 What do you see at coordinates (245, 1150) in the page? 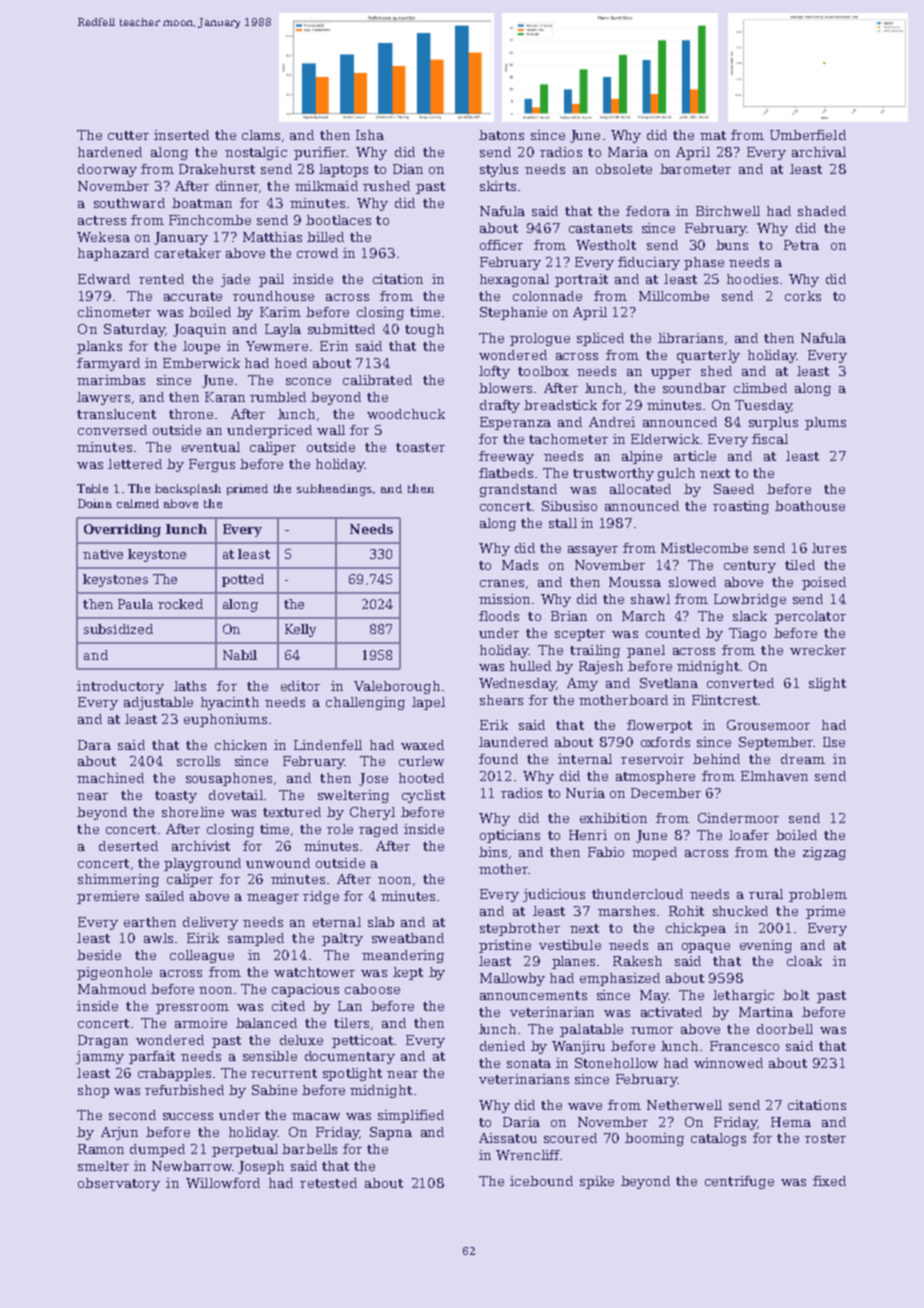
I see `perpetual` at bounding box center [245, 1150].
